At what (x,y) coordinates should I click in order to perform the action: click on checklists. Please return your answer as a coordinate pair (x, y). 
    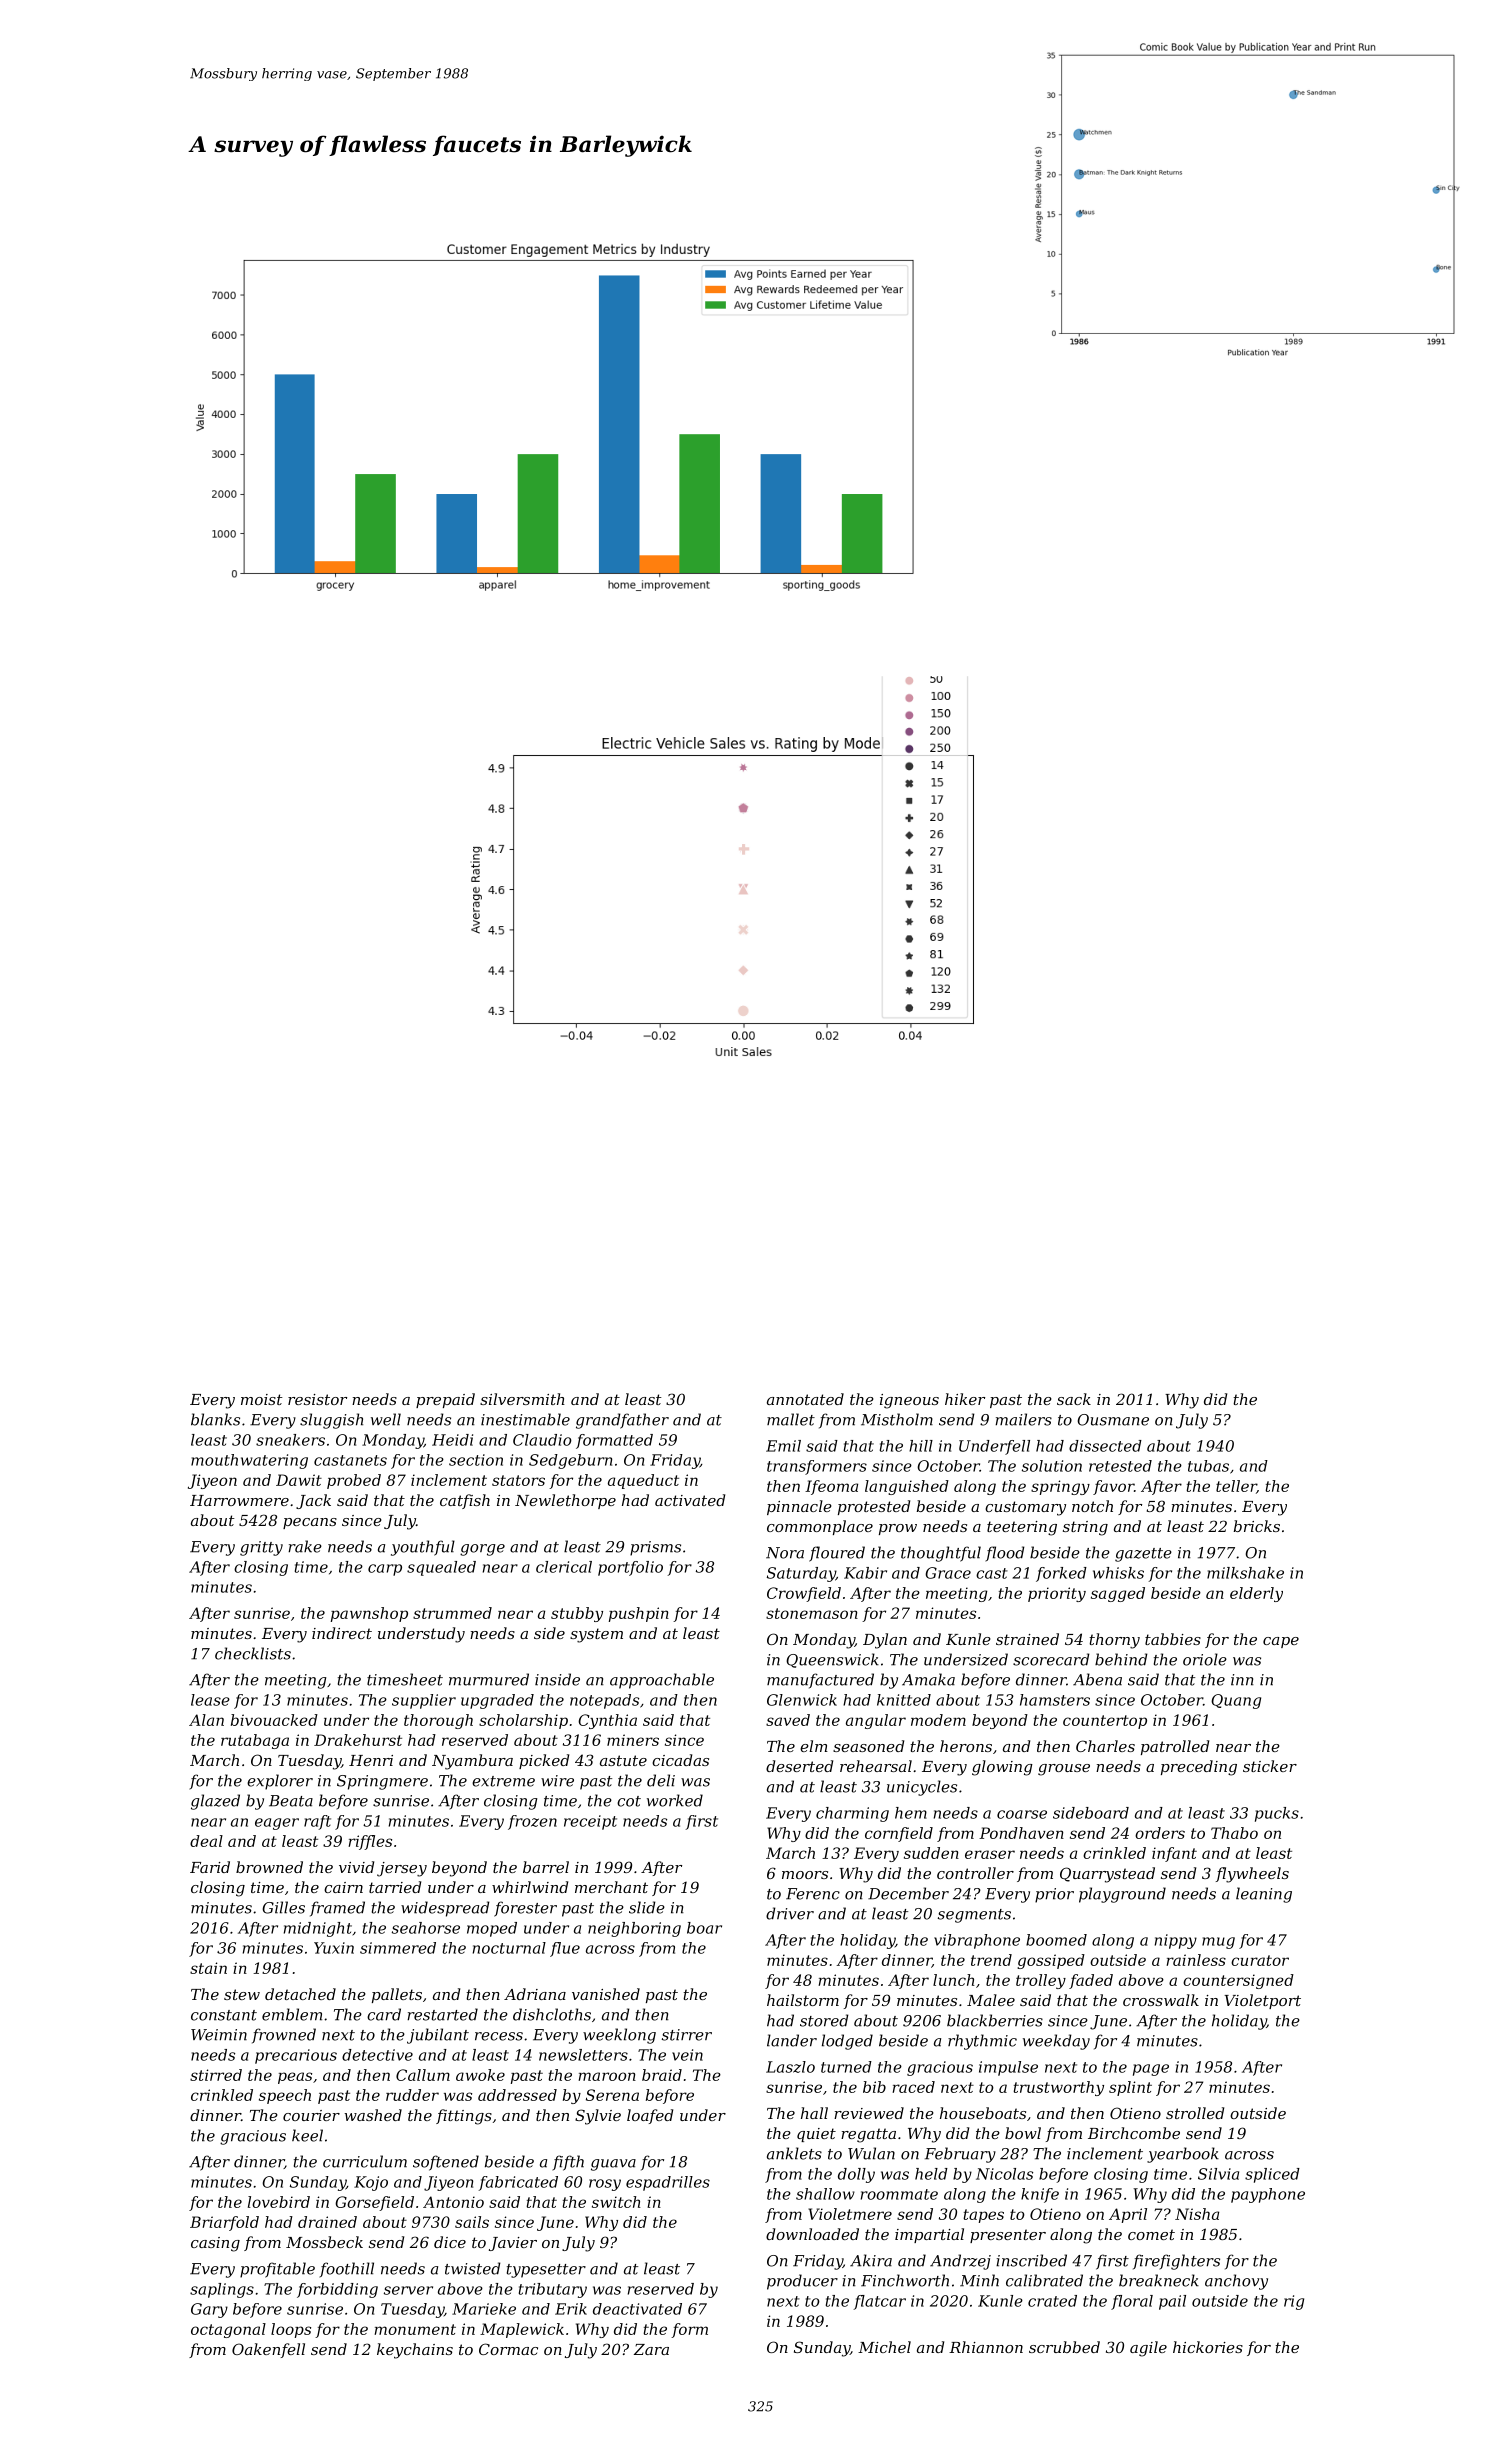
    Looking at the image, I should click on (253, 1653).
